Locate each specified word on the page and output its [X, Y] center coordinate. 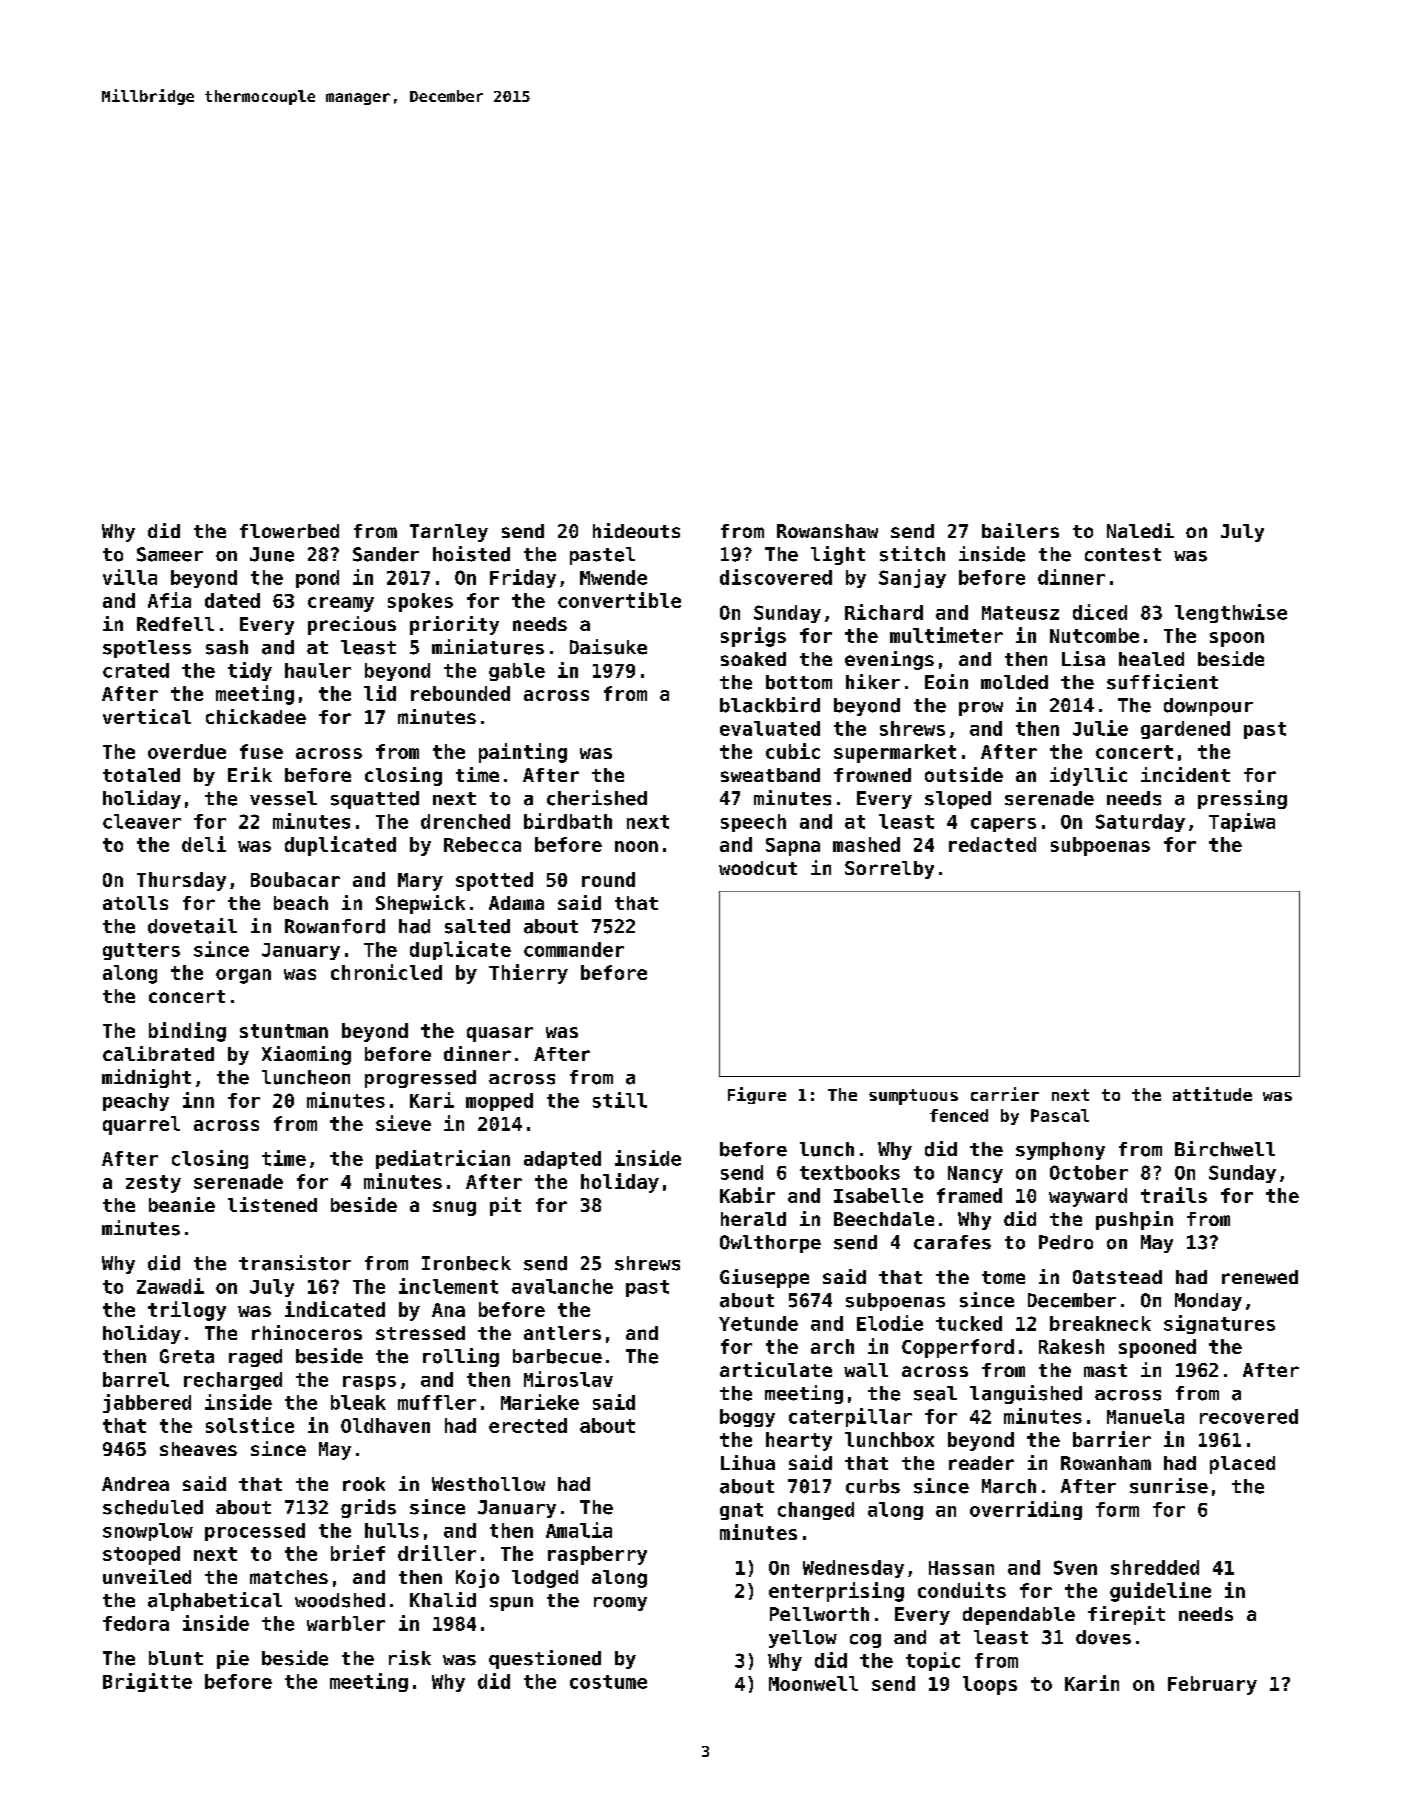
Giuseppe [764, 1278]
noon [636, 846]
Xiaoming [306, 1055]
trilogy [187, 1311]
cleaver [142, 821]
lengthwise [1231, 613]
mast [1105, 1370]
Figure [757, 1095]
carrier [1005, 1094]
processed [255, 1532]
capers [1003, 825]
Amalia [579, 1530]
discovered [776, 577]
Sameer [170, 554]
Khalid [443, 1600]
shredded [1155, 1567]
